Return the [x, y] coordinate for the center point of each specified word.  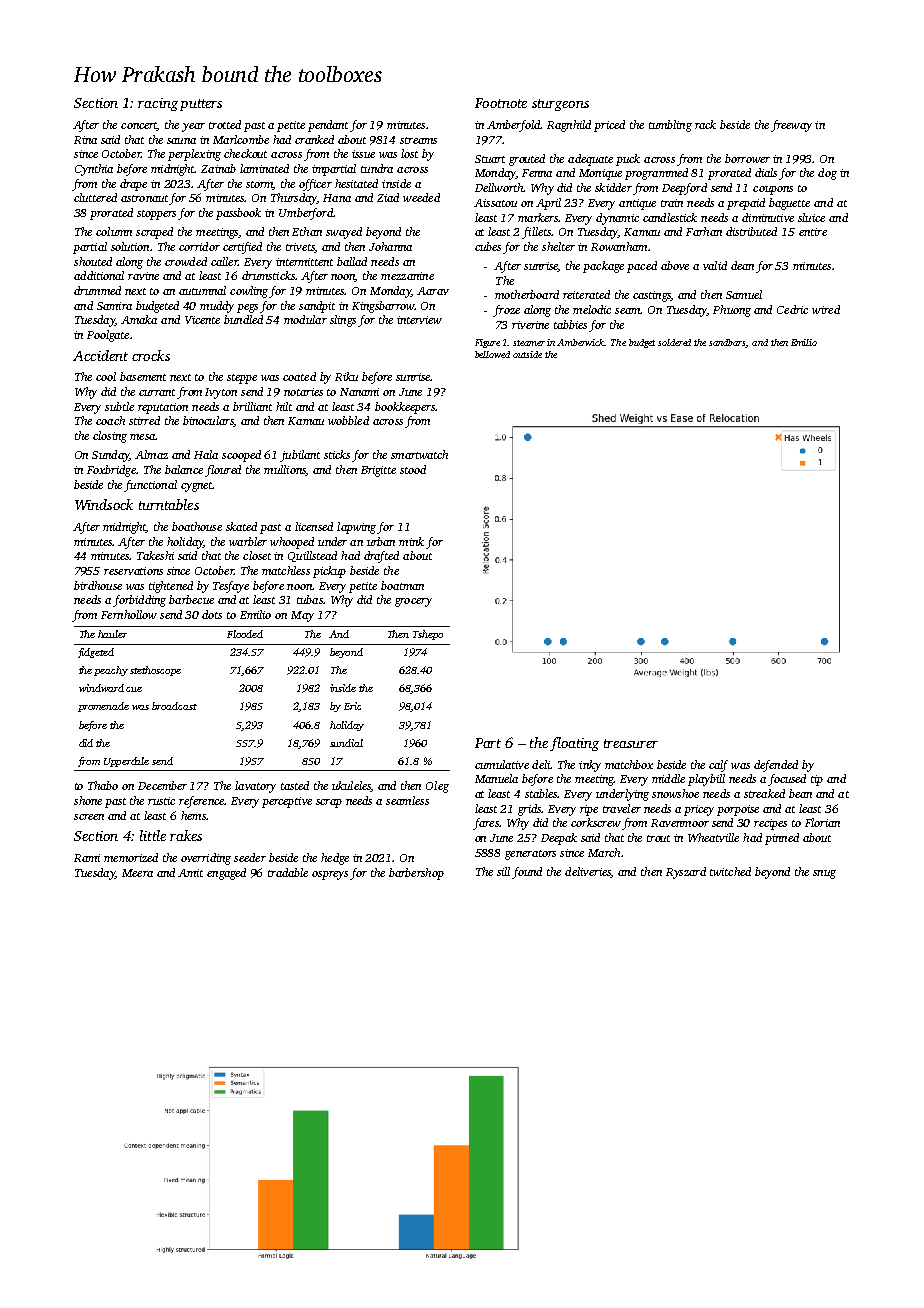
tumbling [670, 126]
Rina [85, 140]
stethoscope [155, 671]
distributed [751, 231]
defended [776, 766]
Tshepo [428, 635]
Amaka [139, 319]
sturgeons [560, 105]
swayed [344, 233]
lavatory [255, 787]
